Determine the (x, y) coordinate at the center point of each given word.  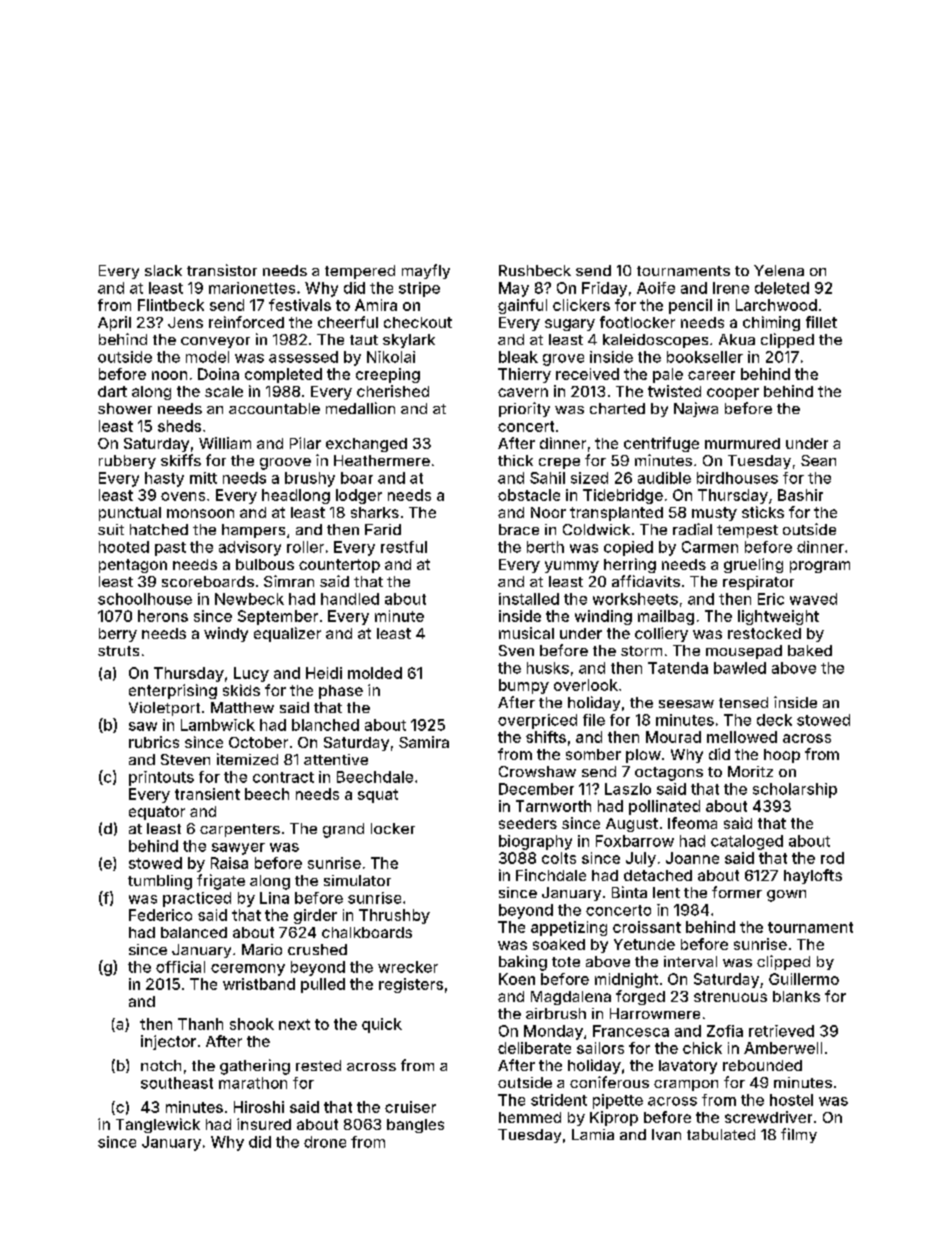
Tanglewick (158, 1125)
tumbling (160, 882)
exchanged (366, 445)
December (536, 789)
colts (559, 858)
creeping (388, 375)
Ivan (666, 1134)
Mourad (673, 737)
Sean (818, 460)
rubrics (154, 742)
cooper (733, 394)
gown (786, 896)
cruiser (410, 1107)
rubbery (127, 462)
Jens (185, 322)
